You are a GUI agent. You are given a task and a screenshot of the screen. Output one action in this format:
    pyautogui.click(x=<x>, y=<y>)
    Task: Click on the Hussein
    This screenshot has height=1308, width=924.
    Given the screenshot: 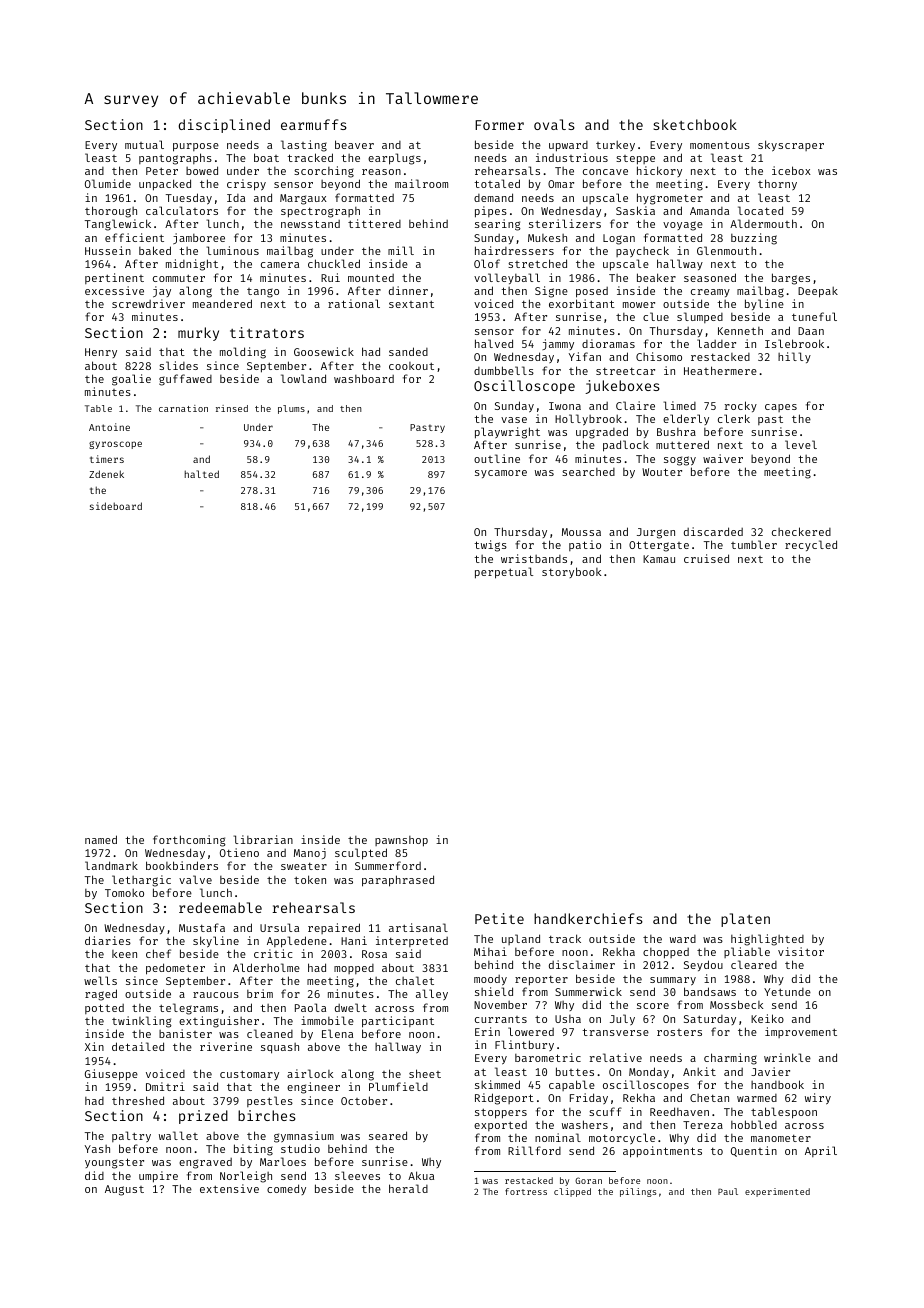 What is the action you would take?
    pyautogui.click(x=108, y=250)
